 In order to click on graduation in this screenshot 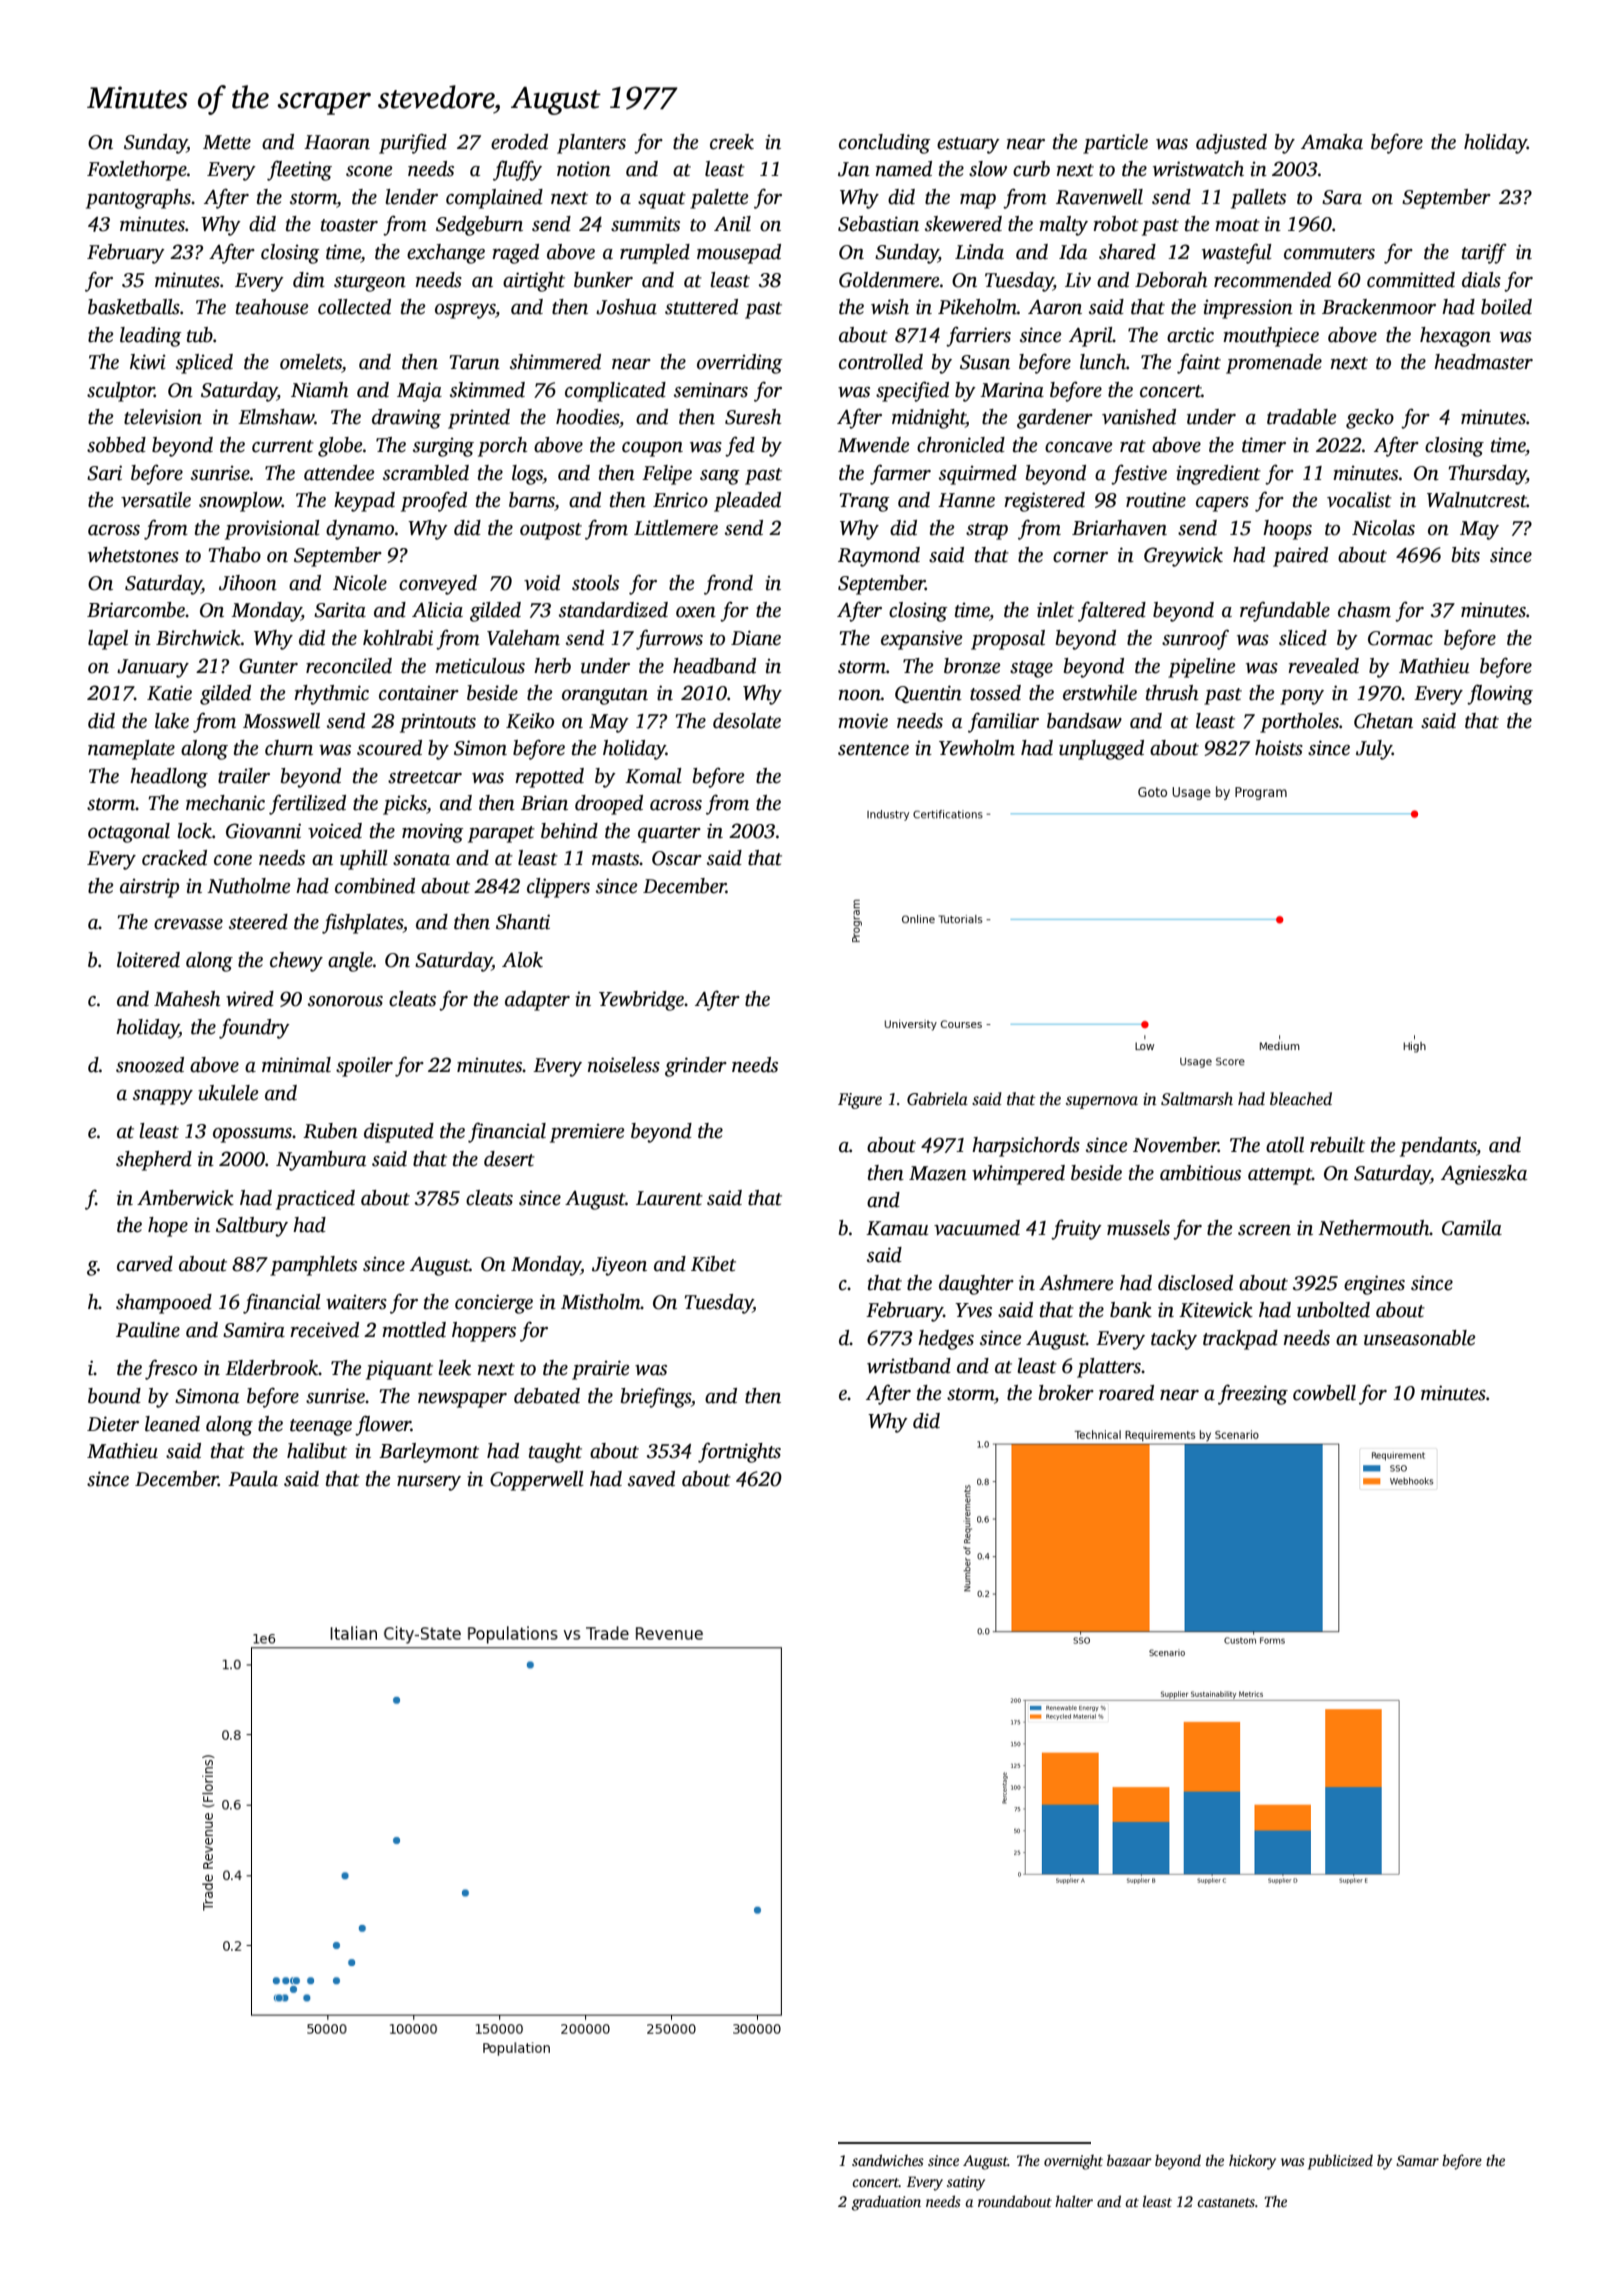, I will do `click(886, 2203)`.
